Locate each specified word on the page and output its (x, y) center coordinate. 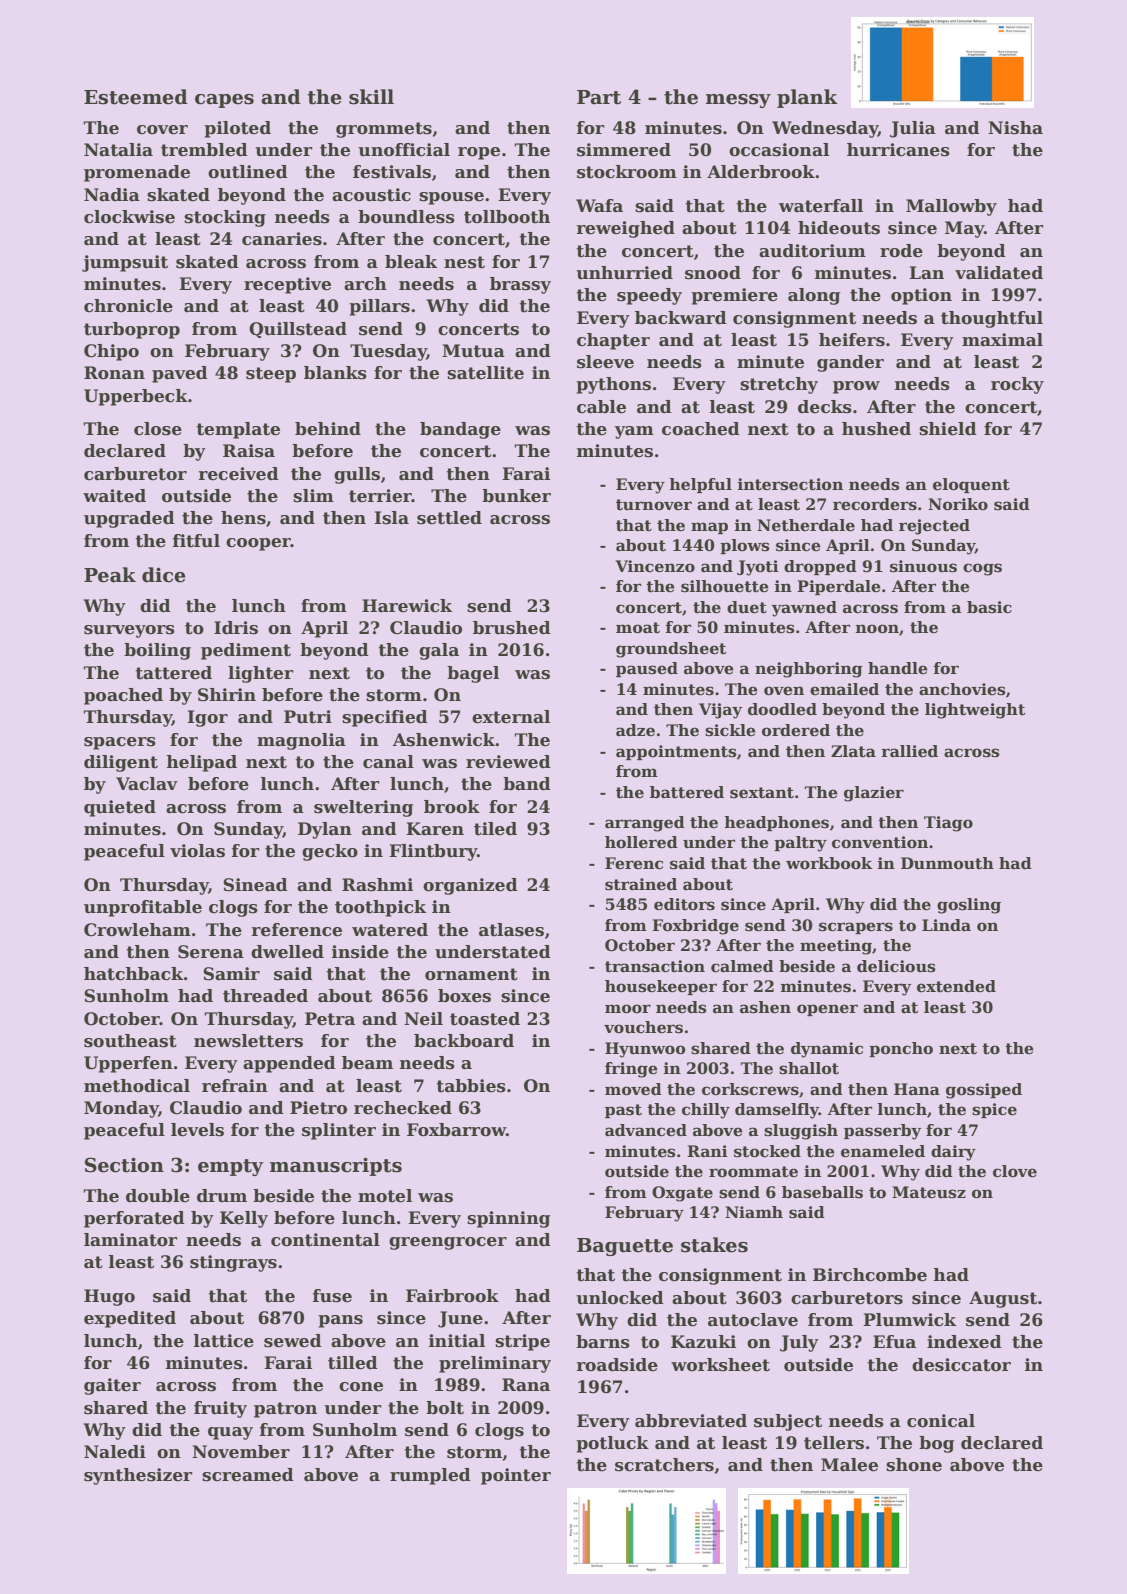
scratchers (664, 1465)
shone (914, 1465)
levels (197, 1130)
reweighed (626, 229)
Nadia (112, 195)
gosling (969, 906)
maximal (1002, 340)
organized (470, 886)
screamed (248, 1475)
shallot (809, 1068)
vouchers (643, 1027)
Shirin (227, 695)
